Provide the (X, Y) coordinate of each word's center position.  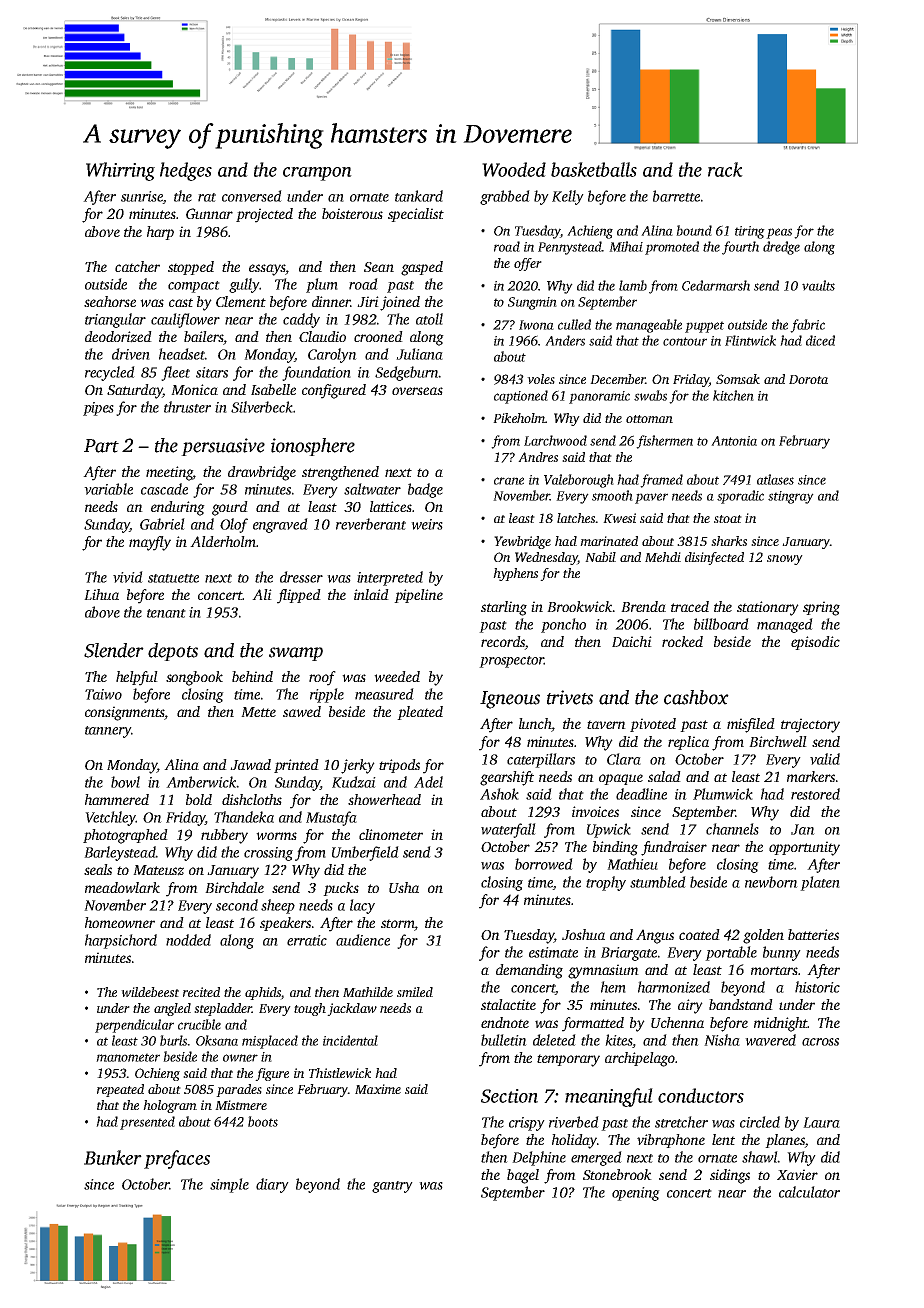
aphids (263, 993)
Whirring (120, 171)
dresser (301, 577)
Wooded (514, 169)
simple (229, 1185)
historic (817, 987)
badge (425, 490)
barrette (676, 196)
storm (398, 925)
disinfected (714, 558)
